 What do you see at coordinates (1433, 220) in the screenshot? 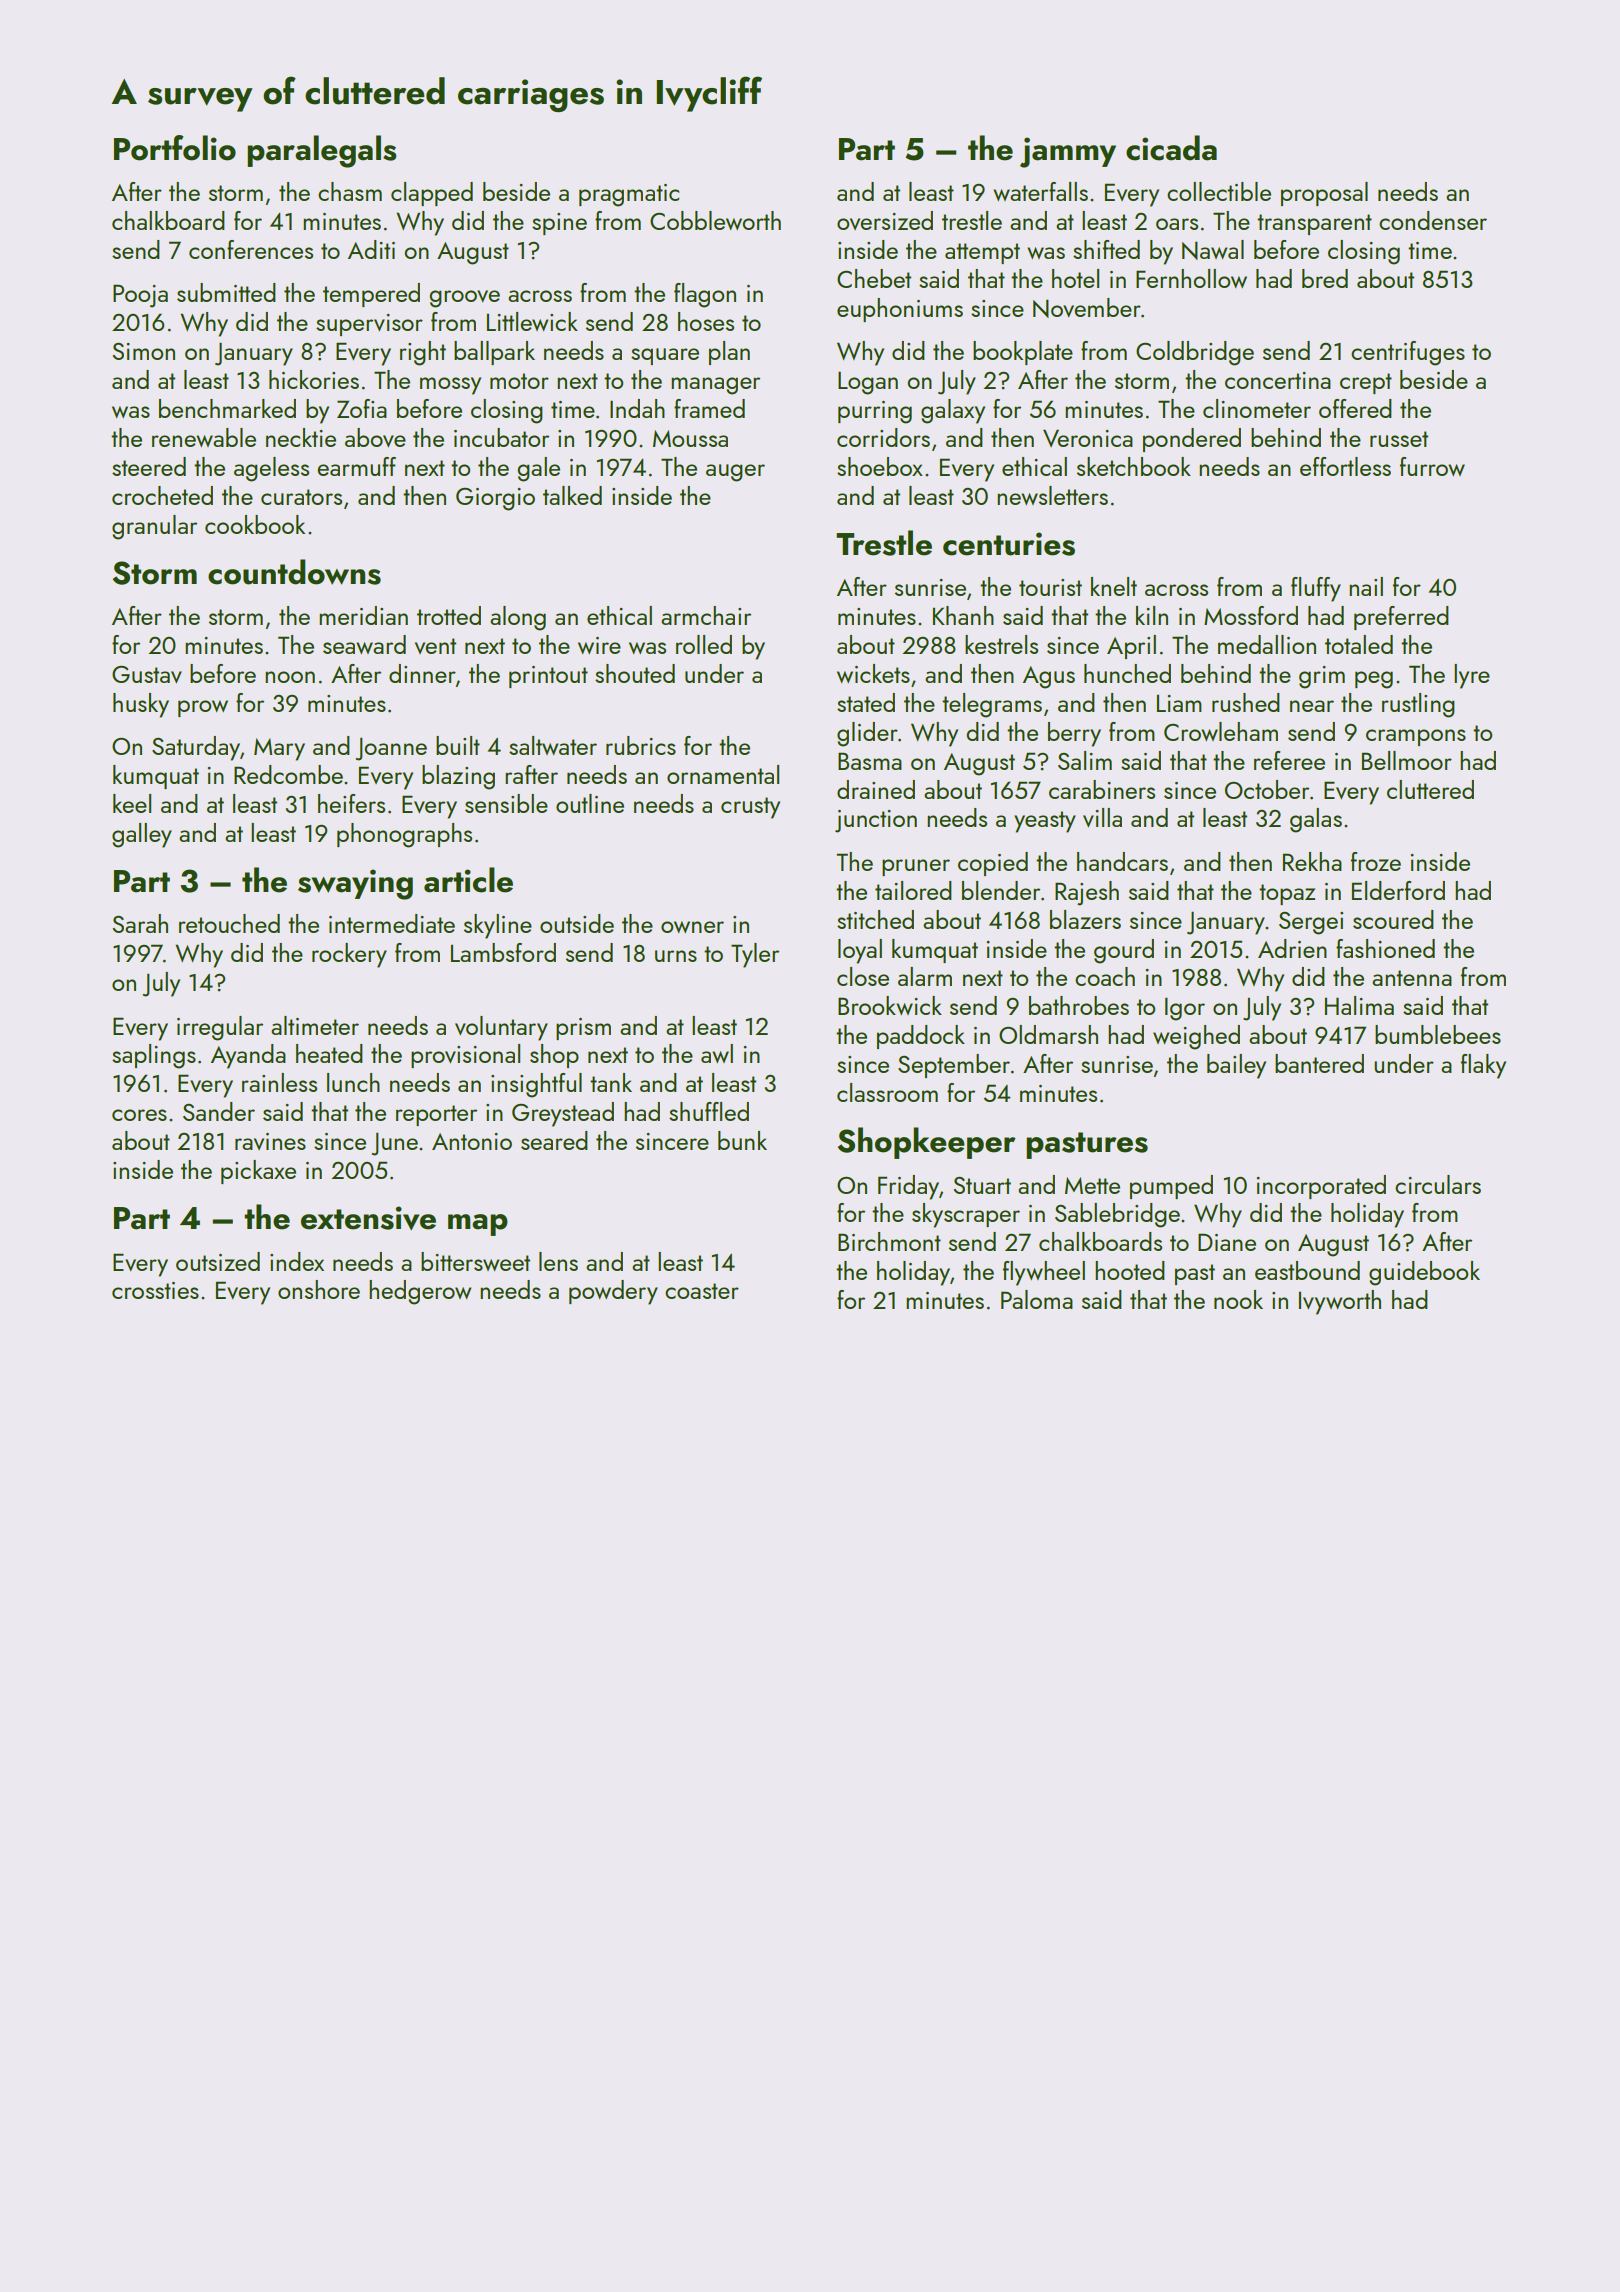
I see `condenser` at bounding box center [1433, 220].
